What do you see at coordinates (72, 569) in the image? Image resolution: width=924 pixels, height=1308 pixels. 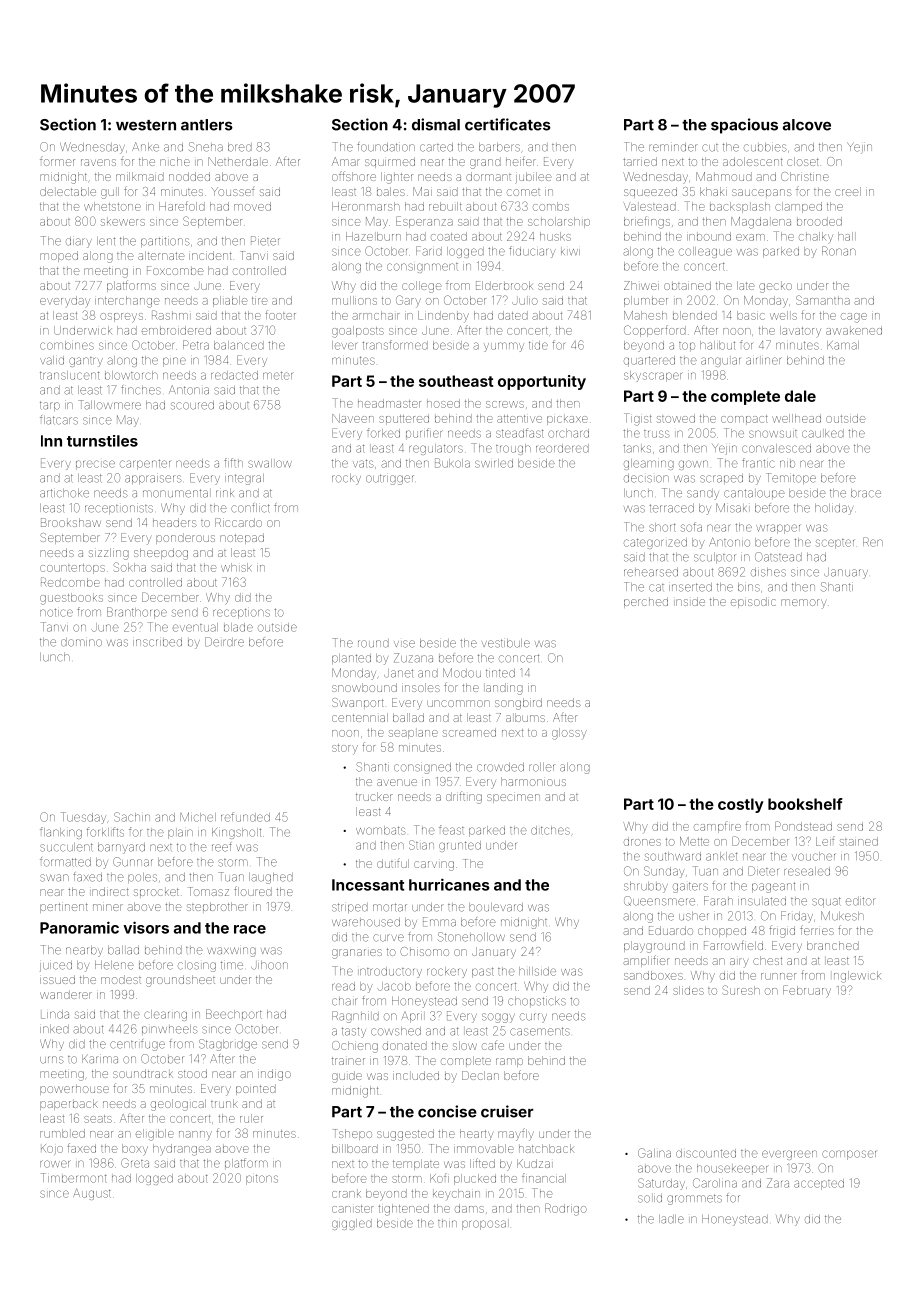 I see `countertops` at bounding box center [72, 569].
